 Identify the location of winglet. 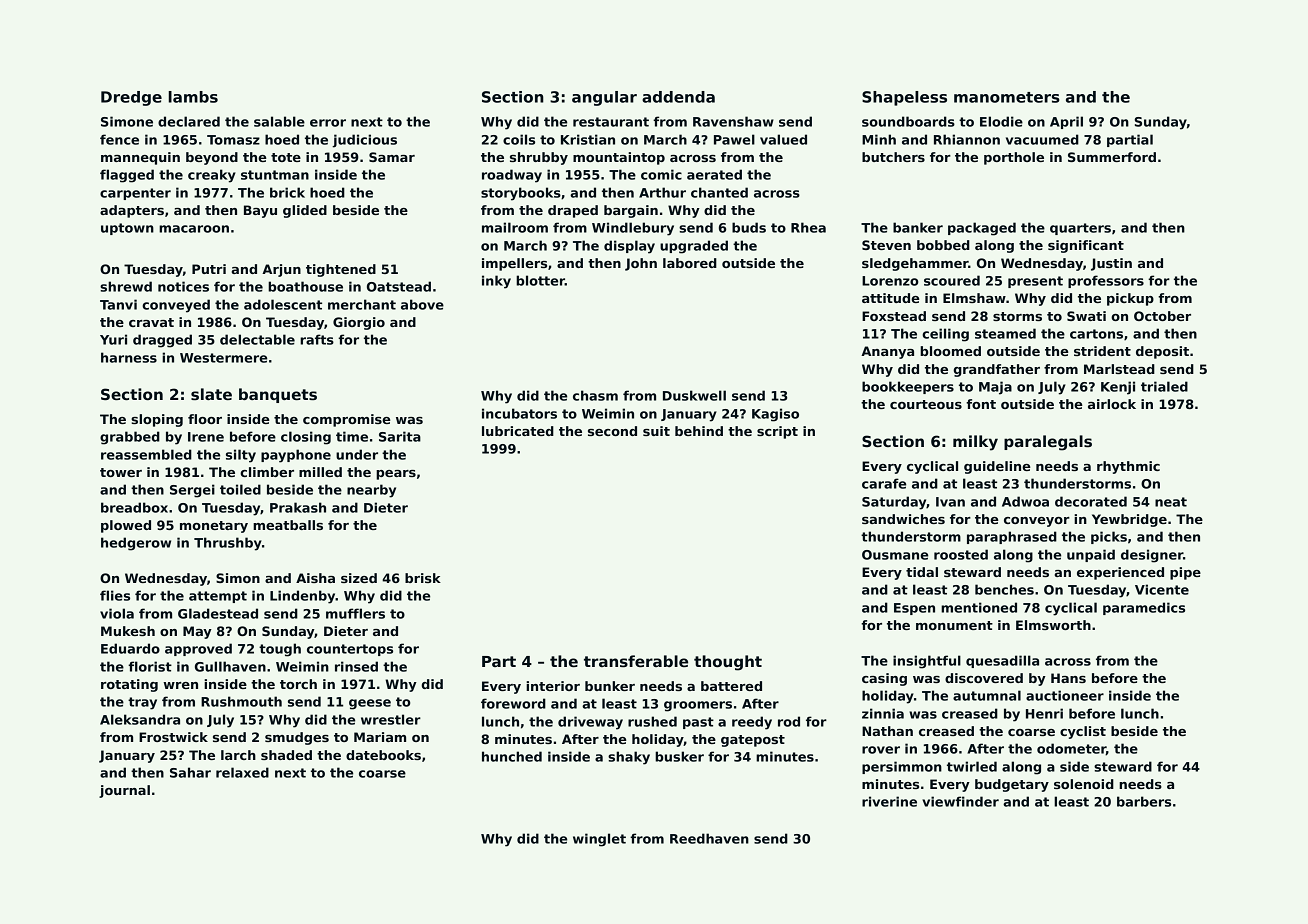
(599, 840).
